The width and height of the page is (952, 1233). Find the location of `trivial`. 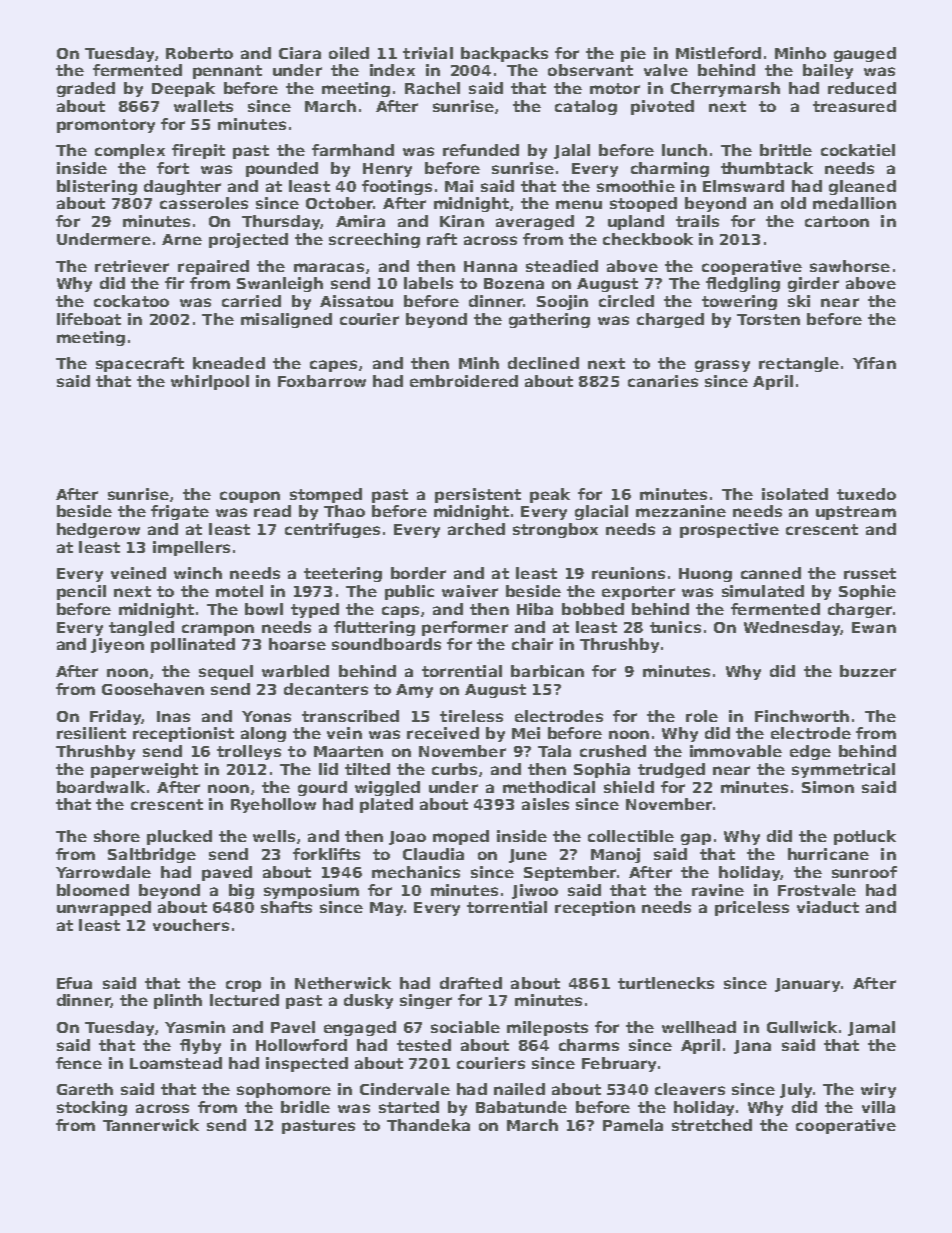

trivial is located at coordinates (428, 53).
